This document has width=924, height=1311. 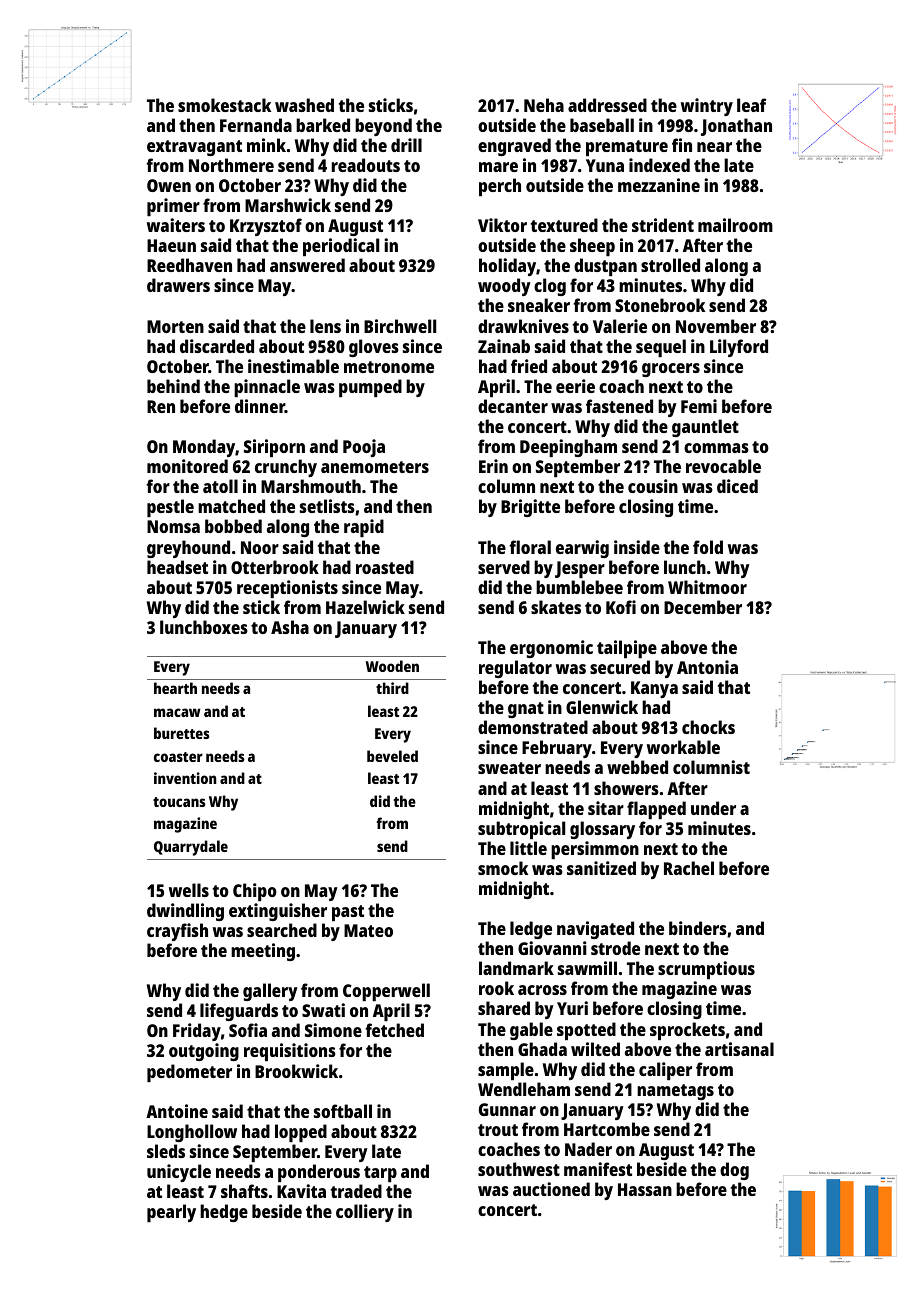 I want to click on colliery, so click(x=365, y=1213).
